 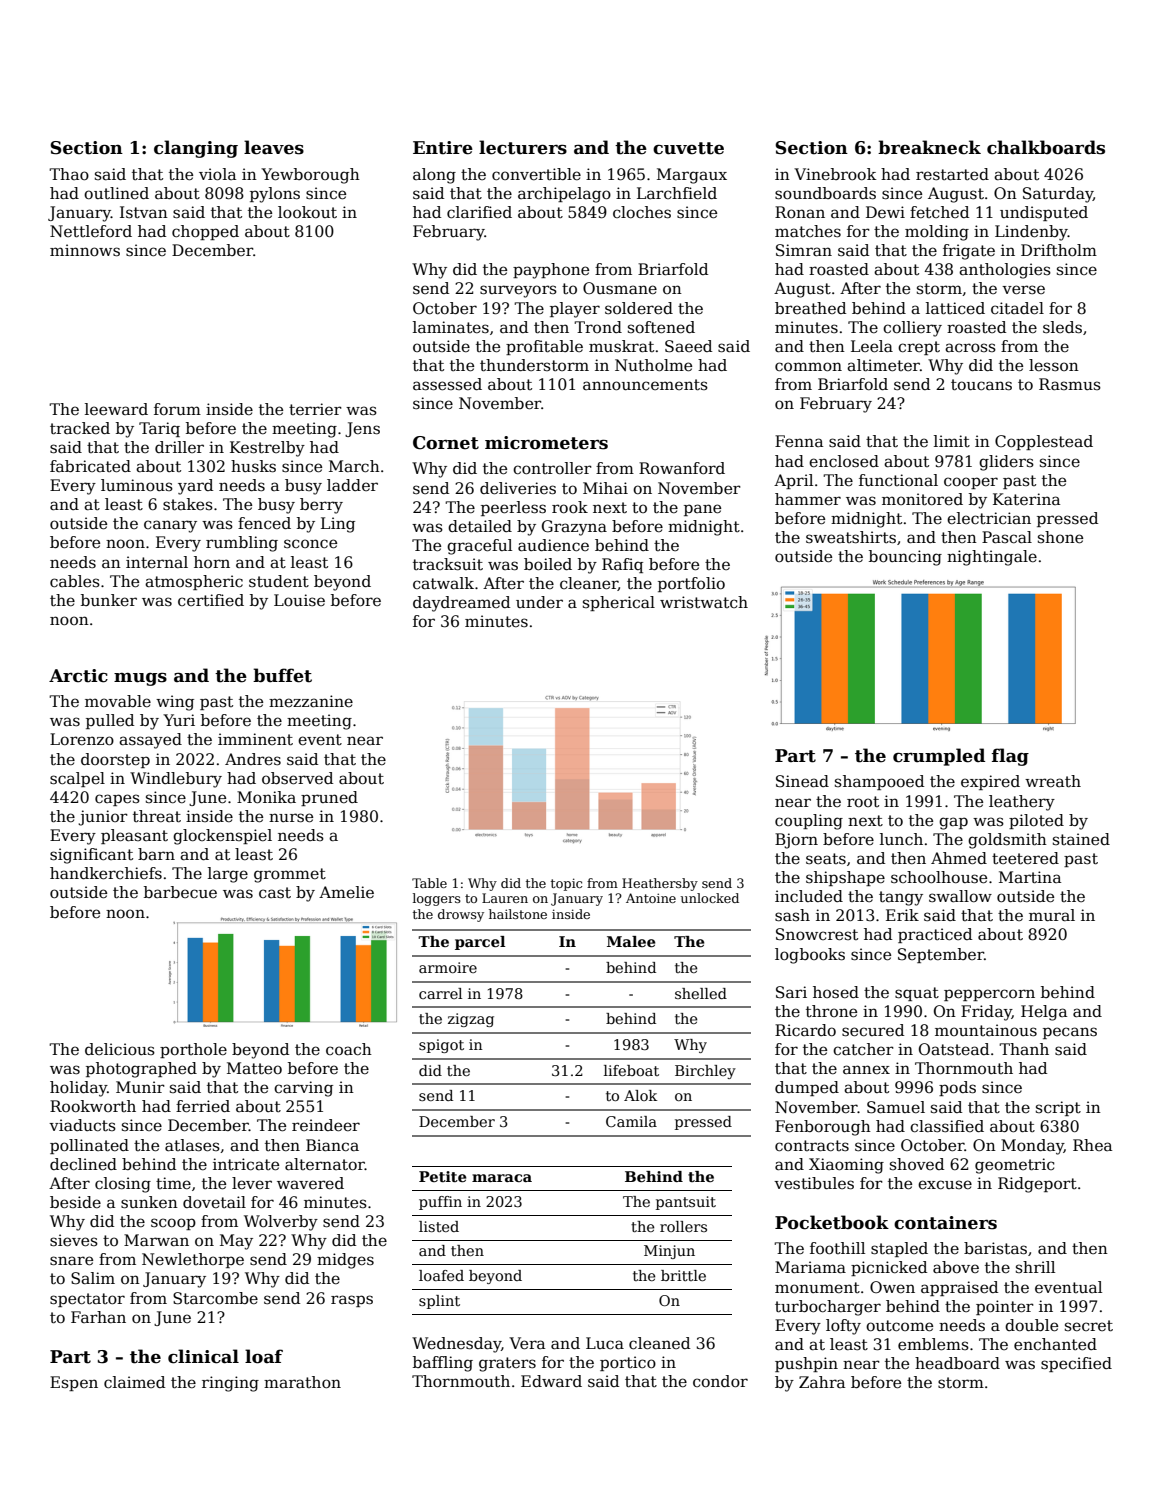 I want to click on condor, so click(x=720, y=1381).
